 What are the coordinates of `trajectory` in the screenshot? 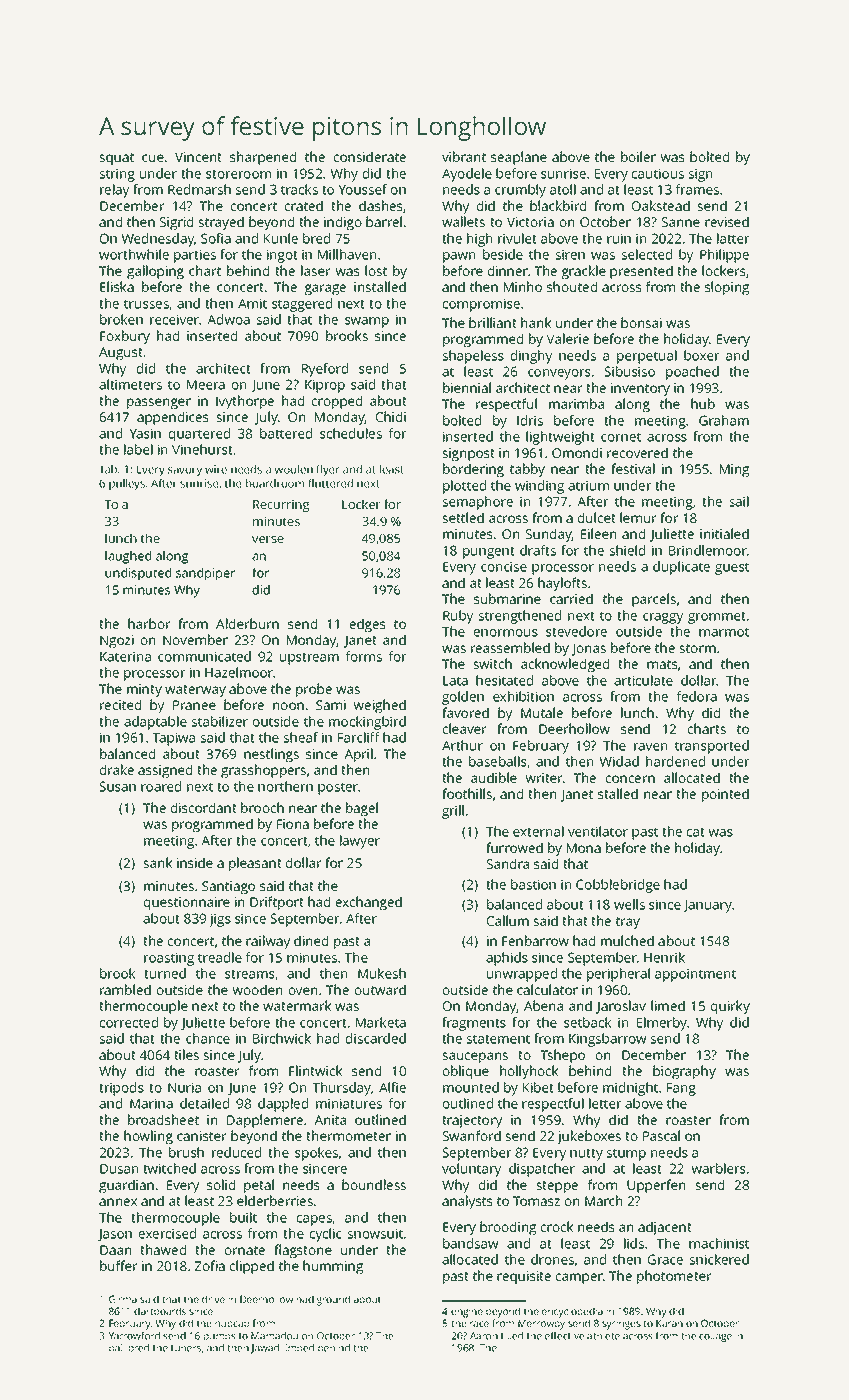 It's located at (472, 1122).
